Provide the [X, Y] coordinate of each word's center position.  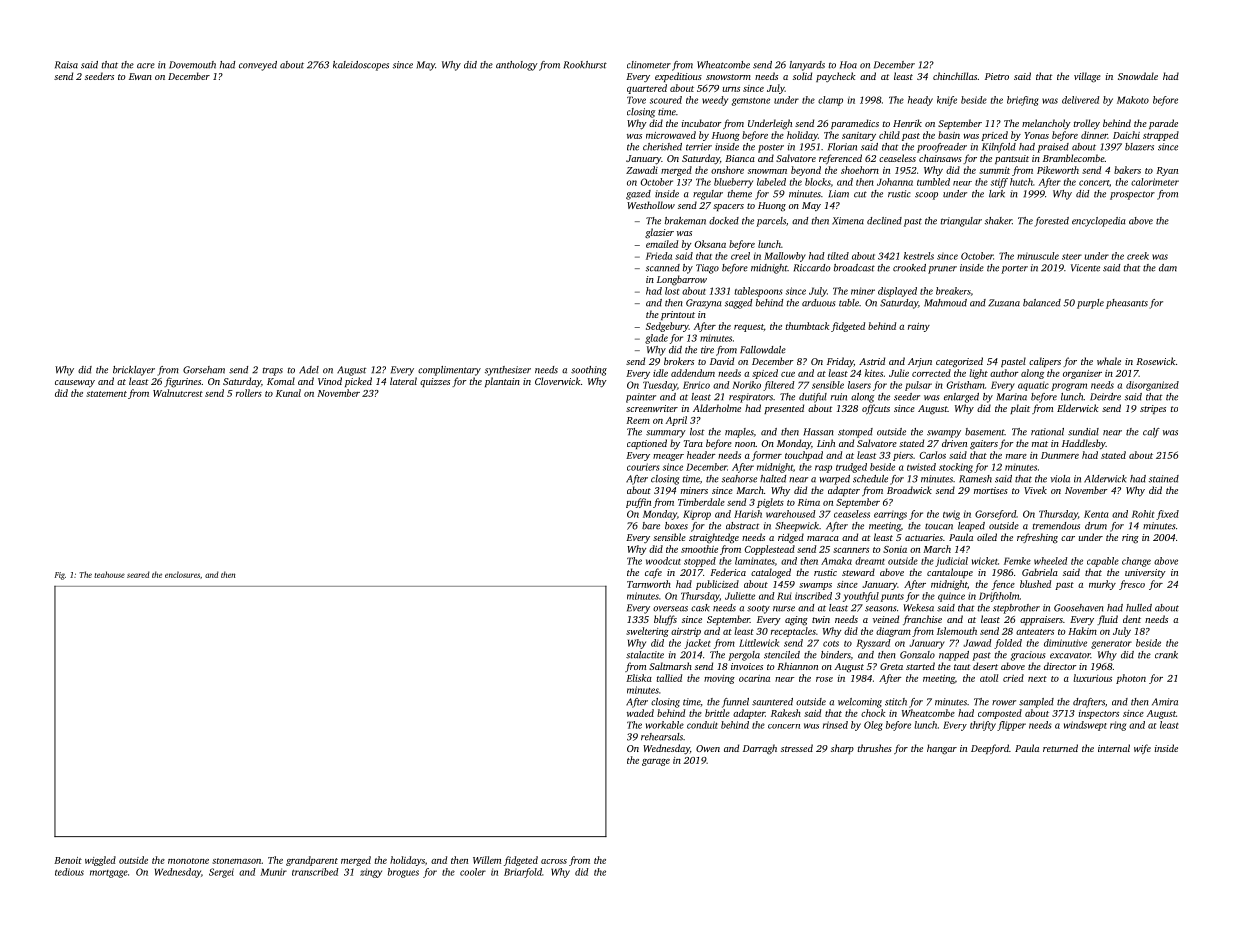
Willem [487, 860]
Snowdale [1138, 76]
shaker [998, 221]
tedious [69, 872]
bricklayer [134, 371]
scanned [663, 268]
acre [146, 66]
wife [1142, 749]
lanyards [807, 66]
